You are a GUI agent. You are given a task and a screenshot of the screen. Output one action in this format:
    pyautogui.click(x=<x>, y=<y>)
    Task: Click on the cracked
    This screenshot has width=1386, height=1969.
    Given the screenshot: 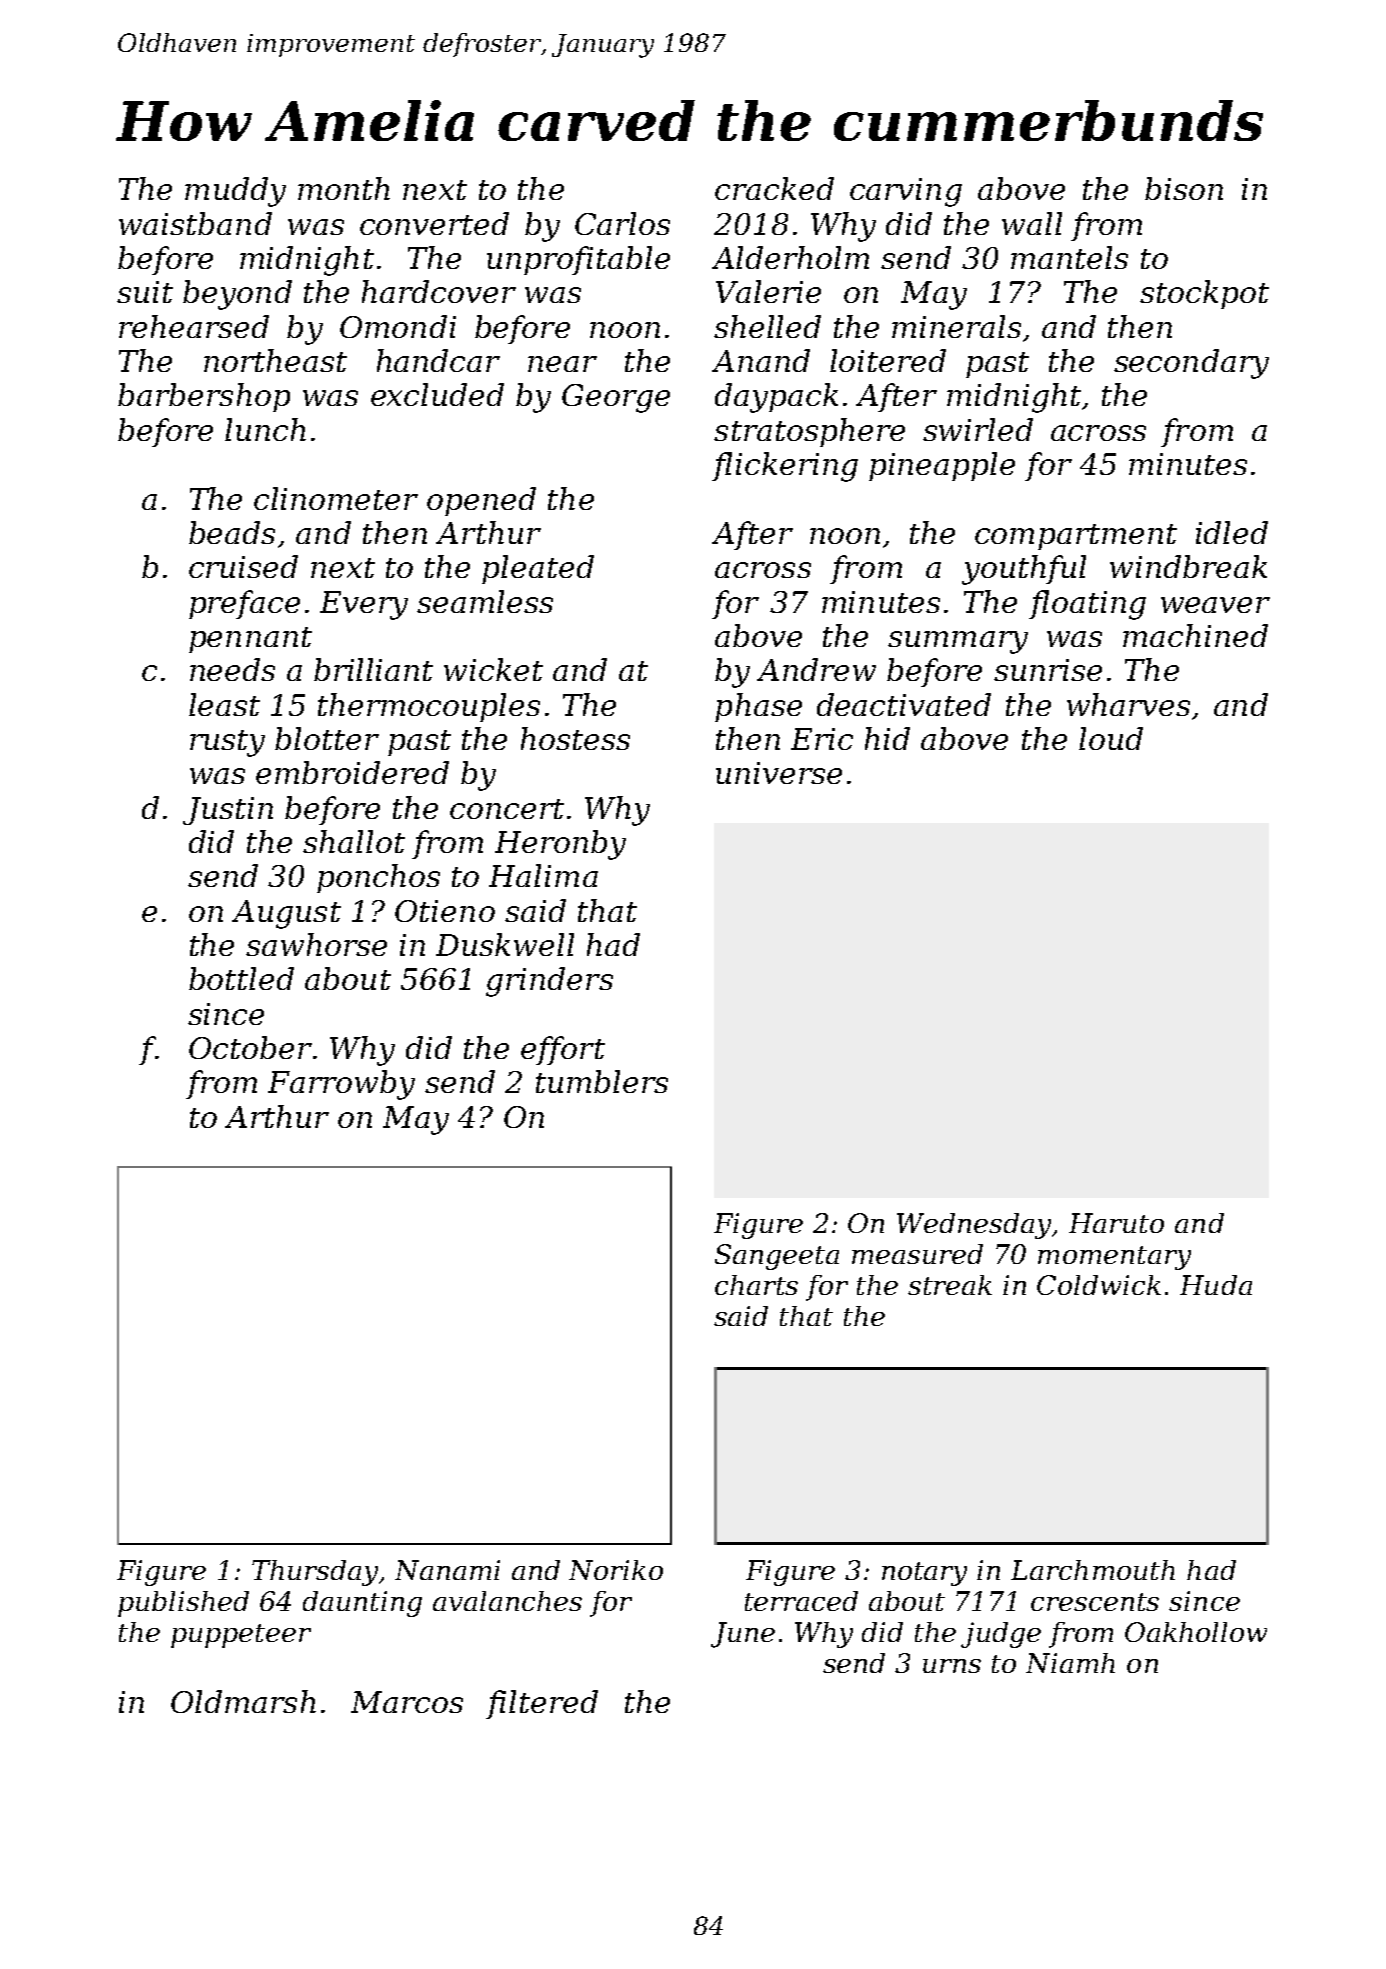 What is the action you would take?
    pyautogui.click(x=774, y=188)
